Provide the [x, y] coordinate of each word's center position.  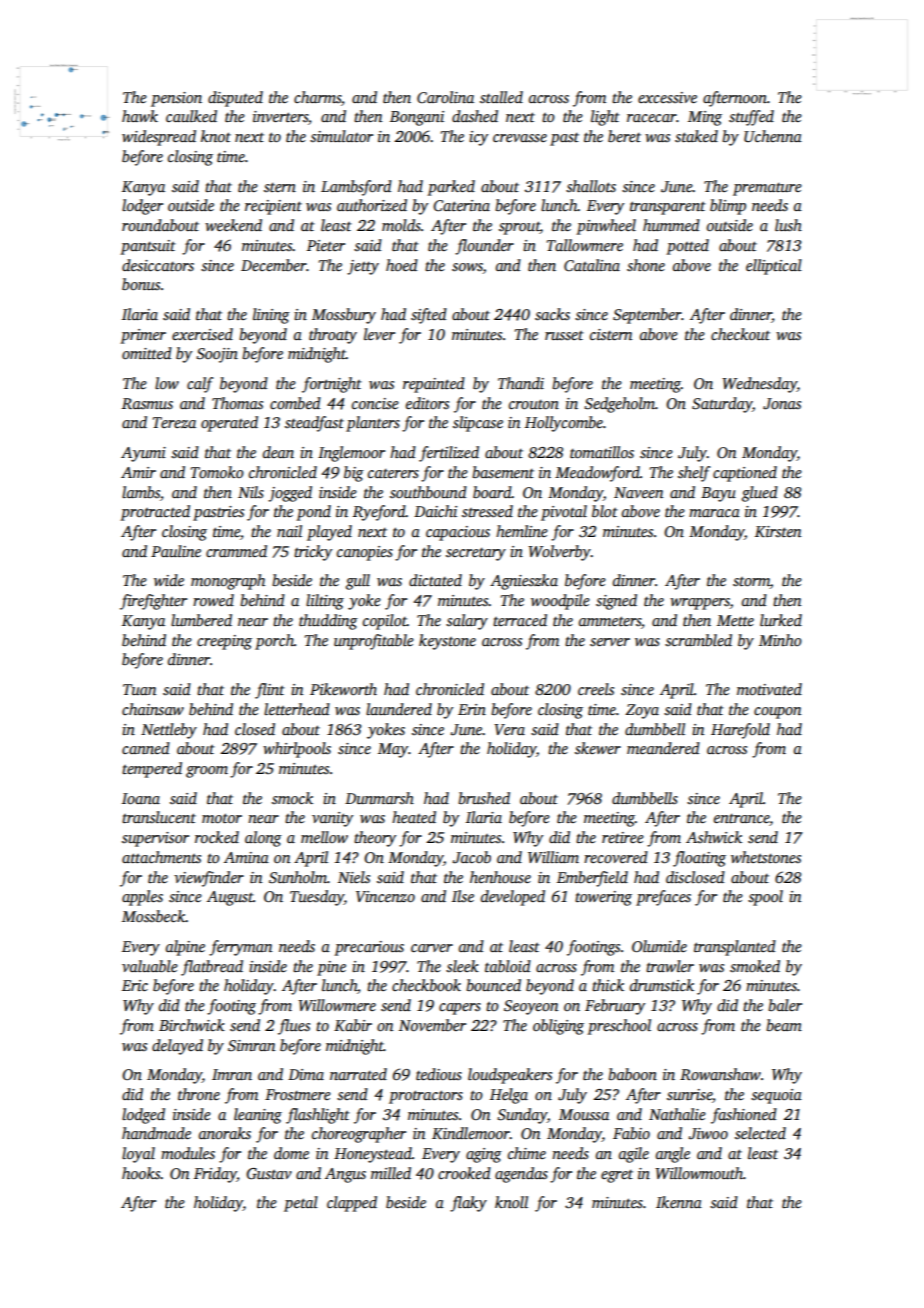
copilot [385, 622]
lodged [143, 1116]
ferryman [241, 948]
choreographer [359, 1135]
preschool [619, 1027]
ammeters [610, 621]
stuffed [751, 118]
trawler [670, 966]
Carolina [445, 97]
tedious [439, 1074]
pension [176, 99]
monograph [228, 582]
